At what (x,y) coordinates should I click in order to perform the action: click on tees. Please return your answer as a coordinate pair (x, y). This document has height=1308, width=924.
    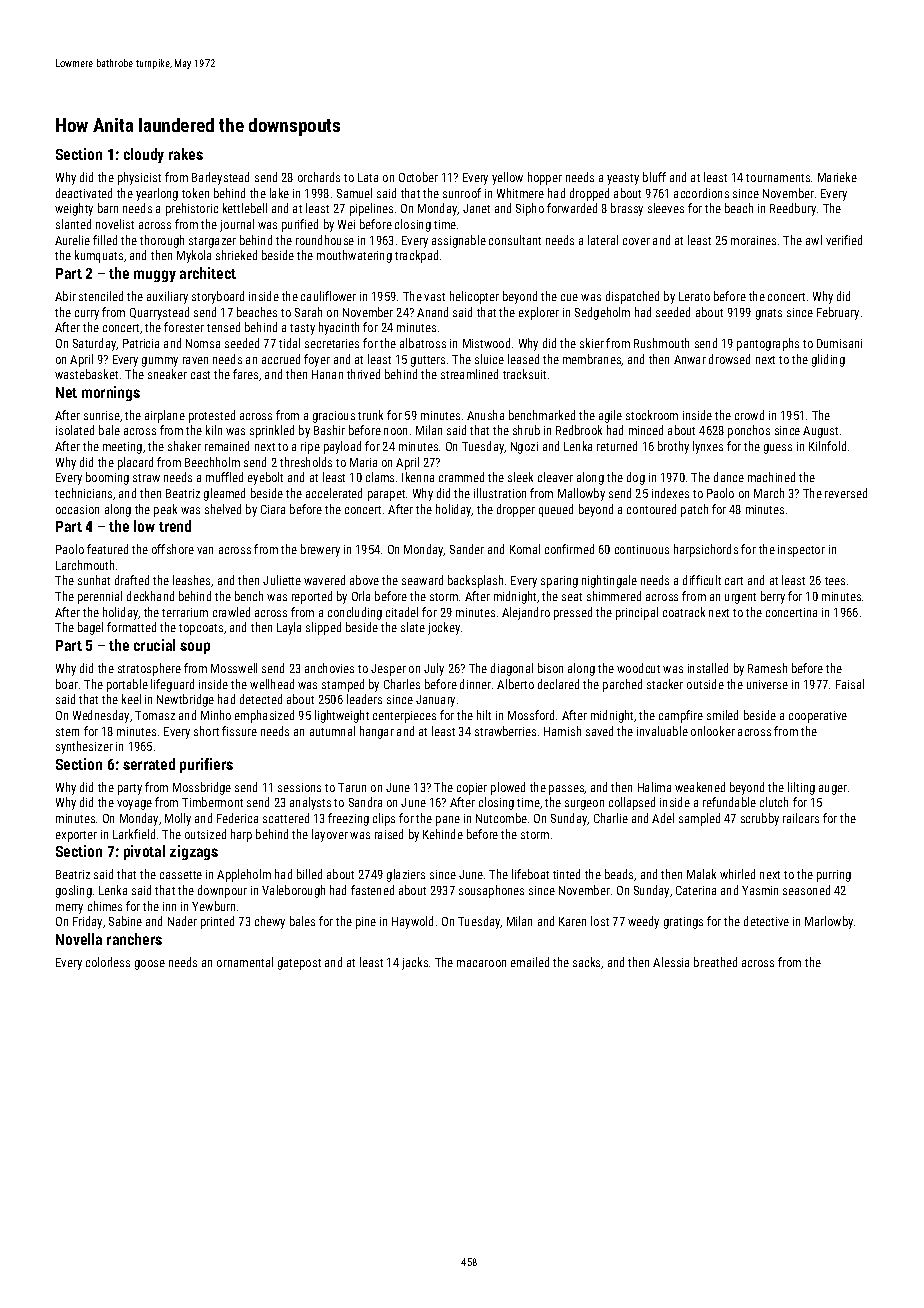
    Looking at the image, I should click on (835, 581).
